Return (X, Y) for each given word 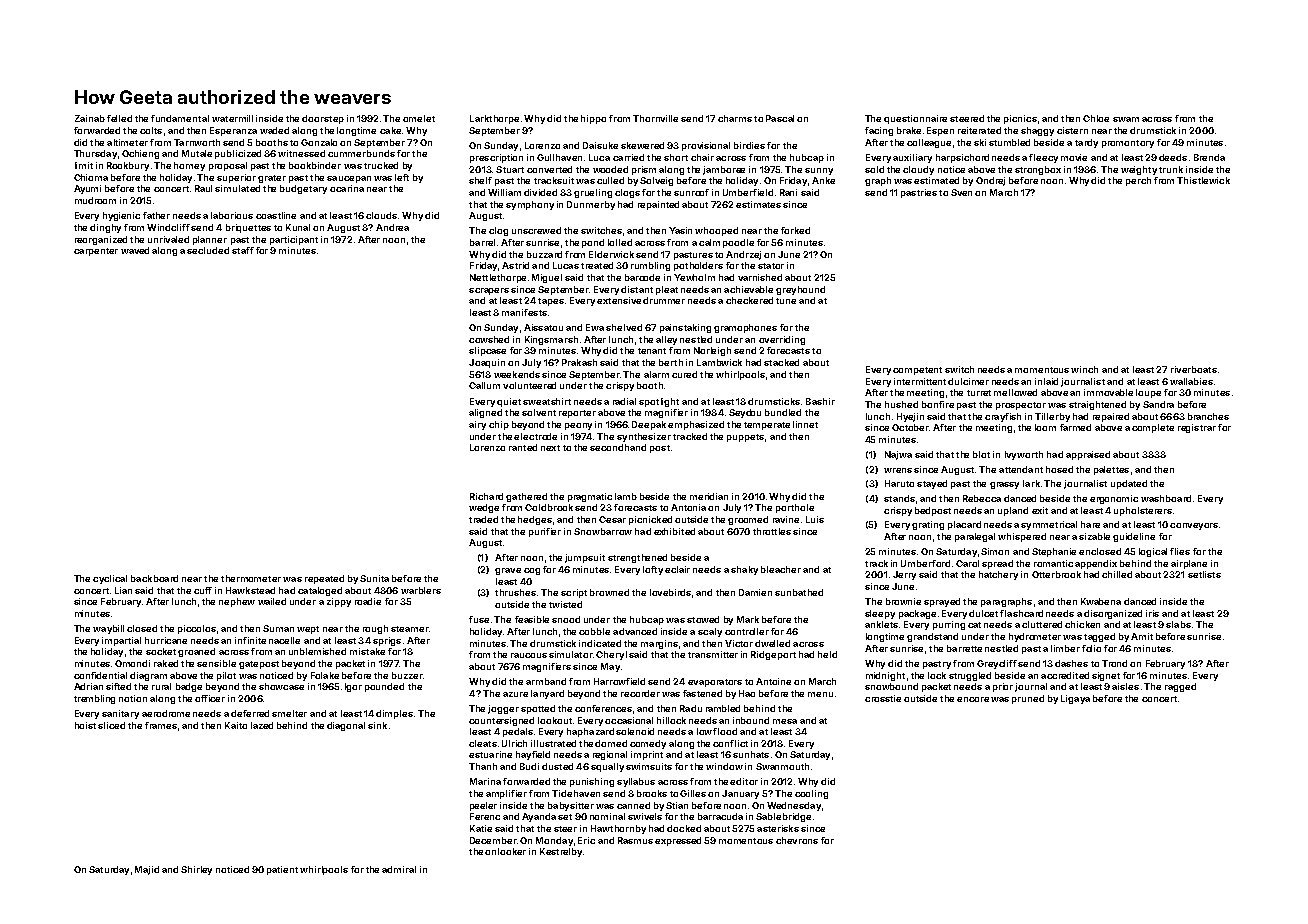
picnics (1020, 119)
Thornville (655, 118)
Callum (484, 385)
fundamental (180, 118)
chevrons (797, 840)
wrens (898, 470)
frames (161, 725)
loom (1045, 427)
